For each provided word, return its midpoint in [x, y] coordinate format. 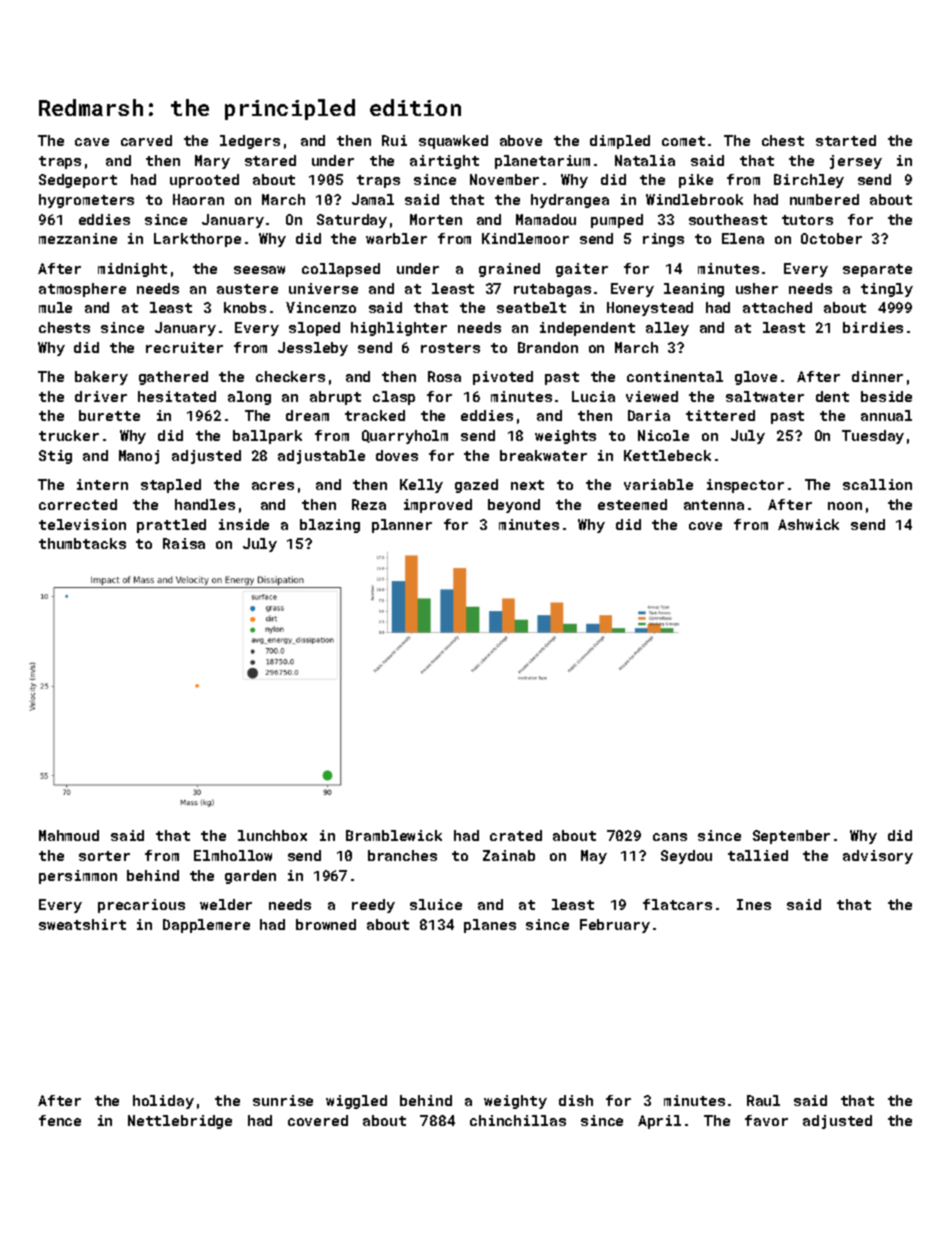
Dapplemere [206, 926]
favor [766, 1120]
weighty [515, 1102]
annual [886, 415]
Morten [436, 219]
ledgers [250, 142]
